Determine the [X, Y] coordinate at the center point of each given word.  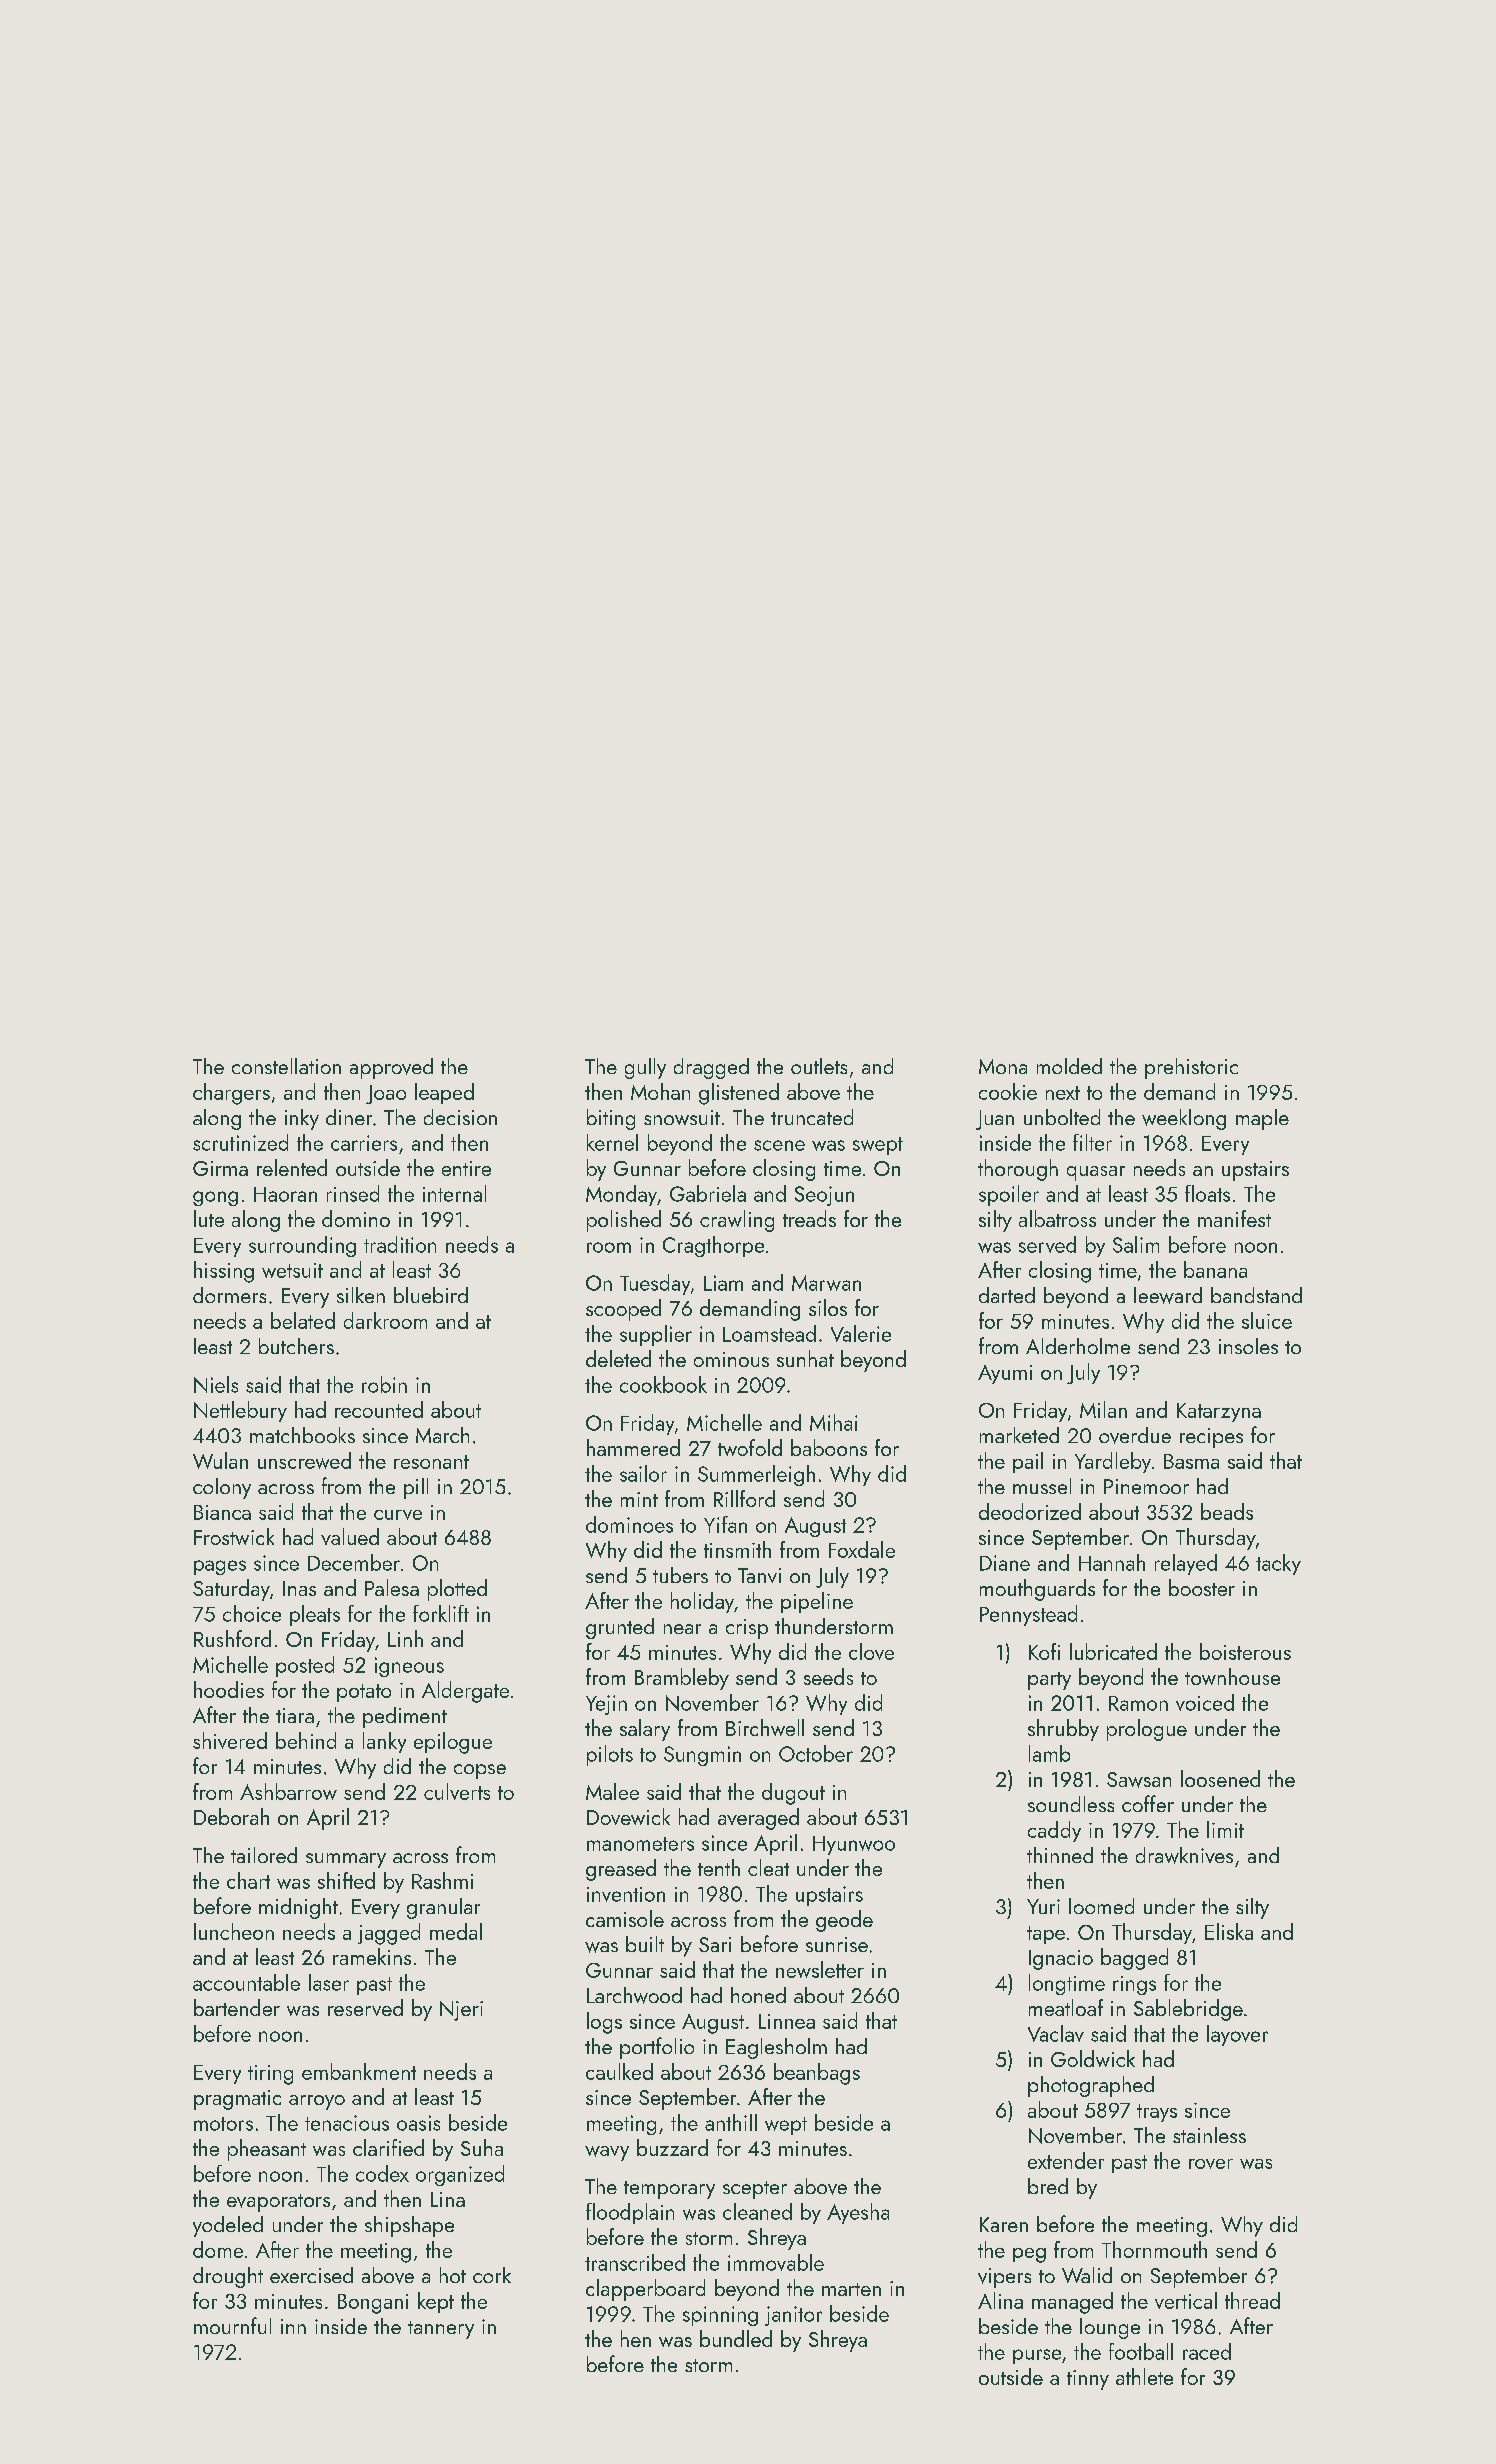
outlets [819, 1066]
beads [1227, 1511]
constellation [286, 1066]
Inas [299, 1588]
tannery [441, 2330]
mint [639, 1499]
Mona [1003, 1066]
